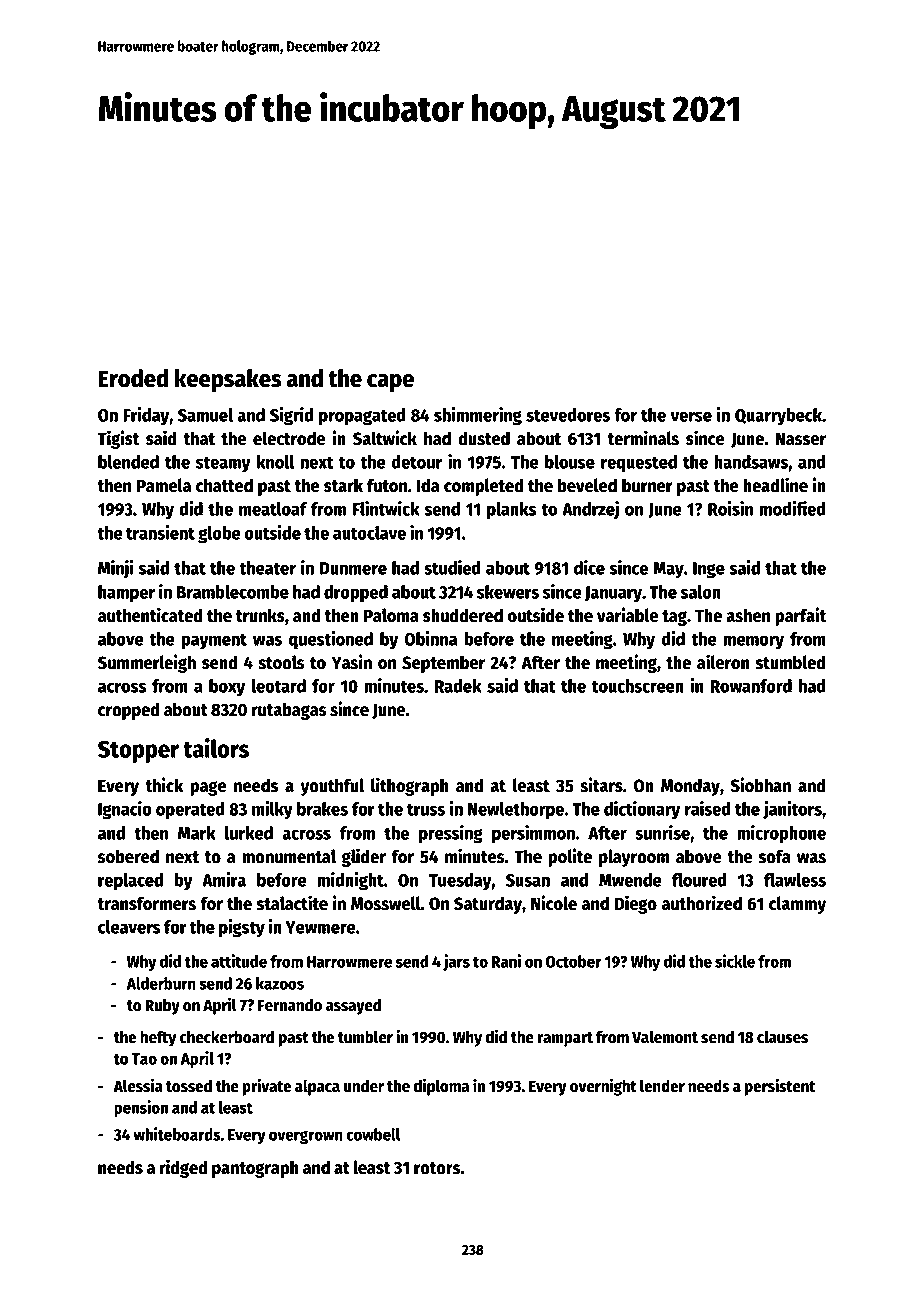  I want to click on Quarrybeck, so click(778, 417).
